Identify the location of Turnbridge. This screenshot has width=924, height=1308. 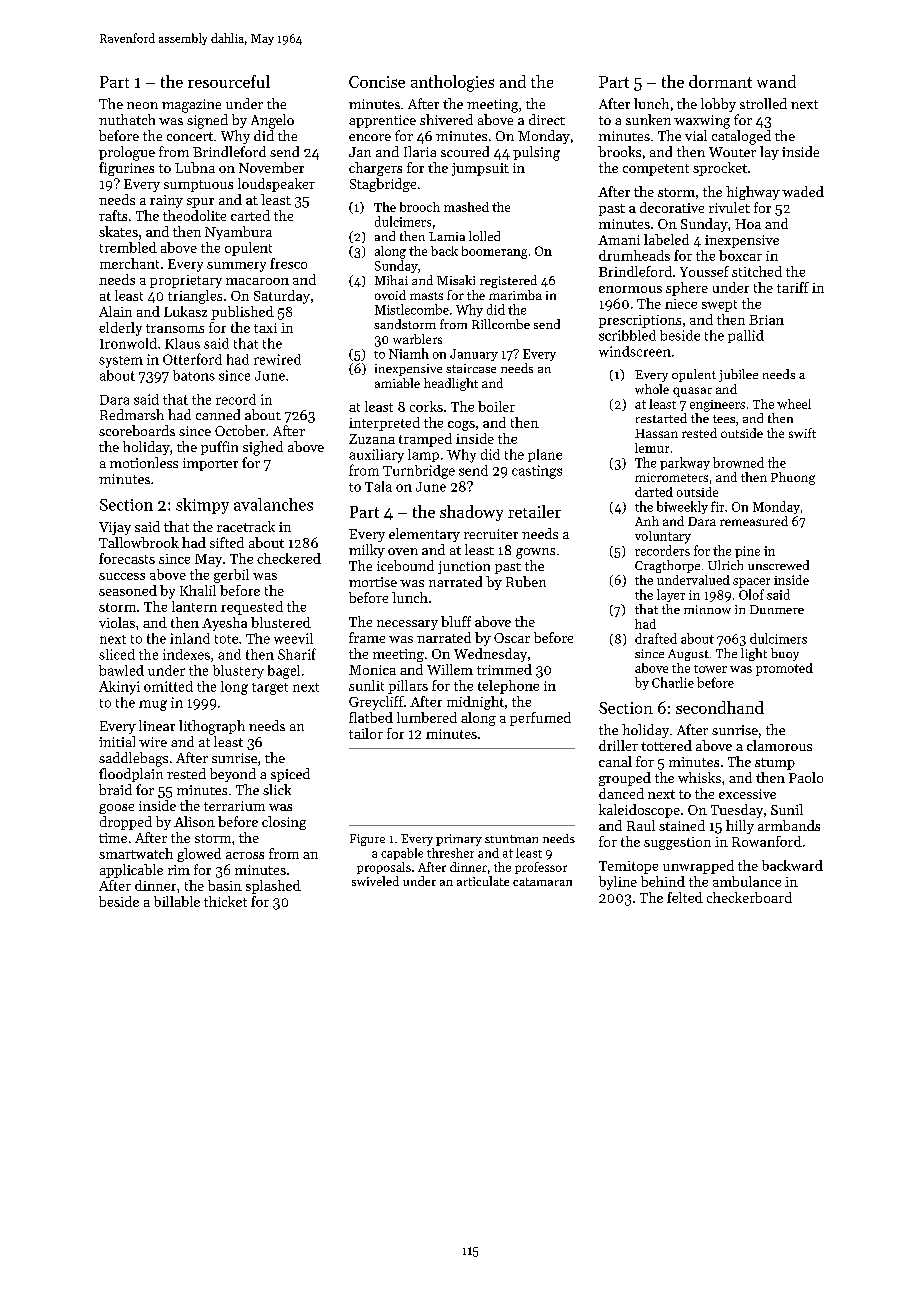
(419, 472).
